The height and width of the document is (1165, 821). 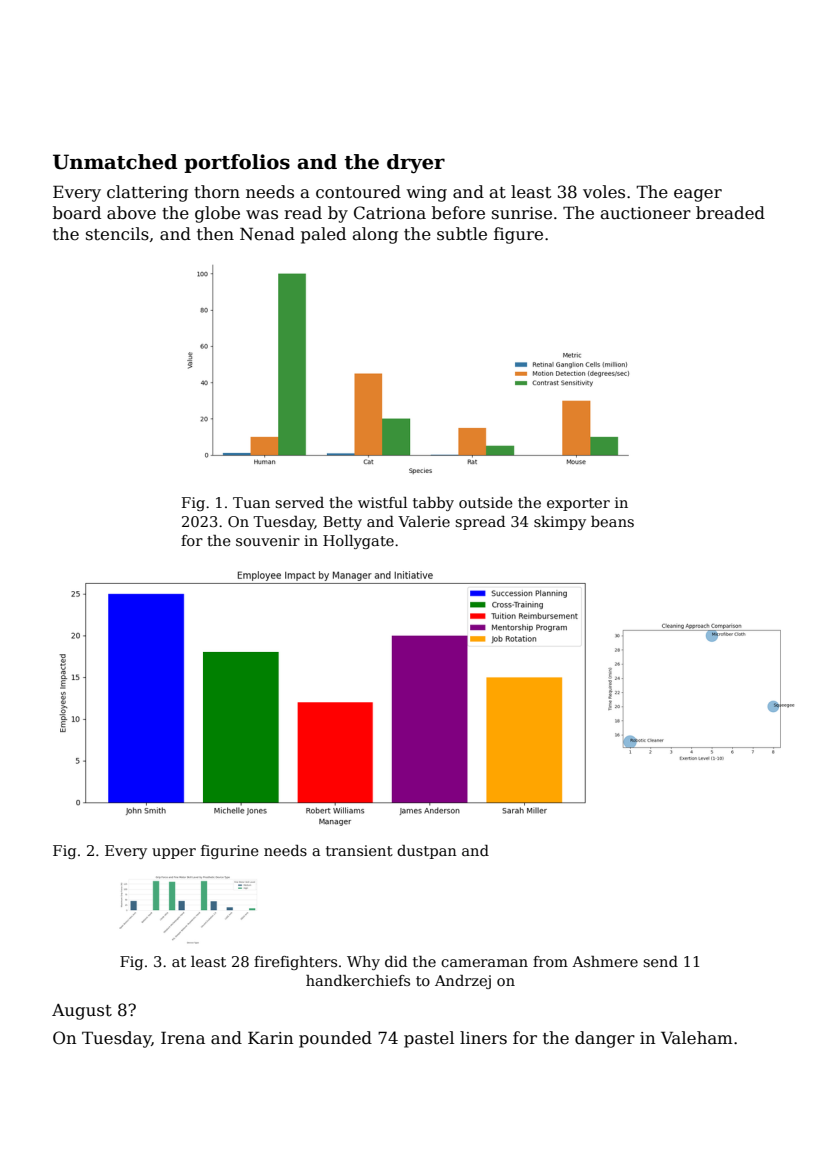 I want to click on skimpy, so click(x=560, y=523).
